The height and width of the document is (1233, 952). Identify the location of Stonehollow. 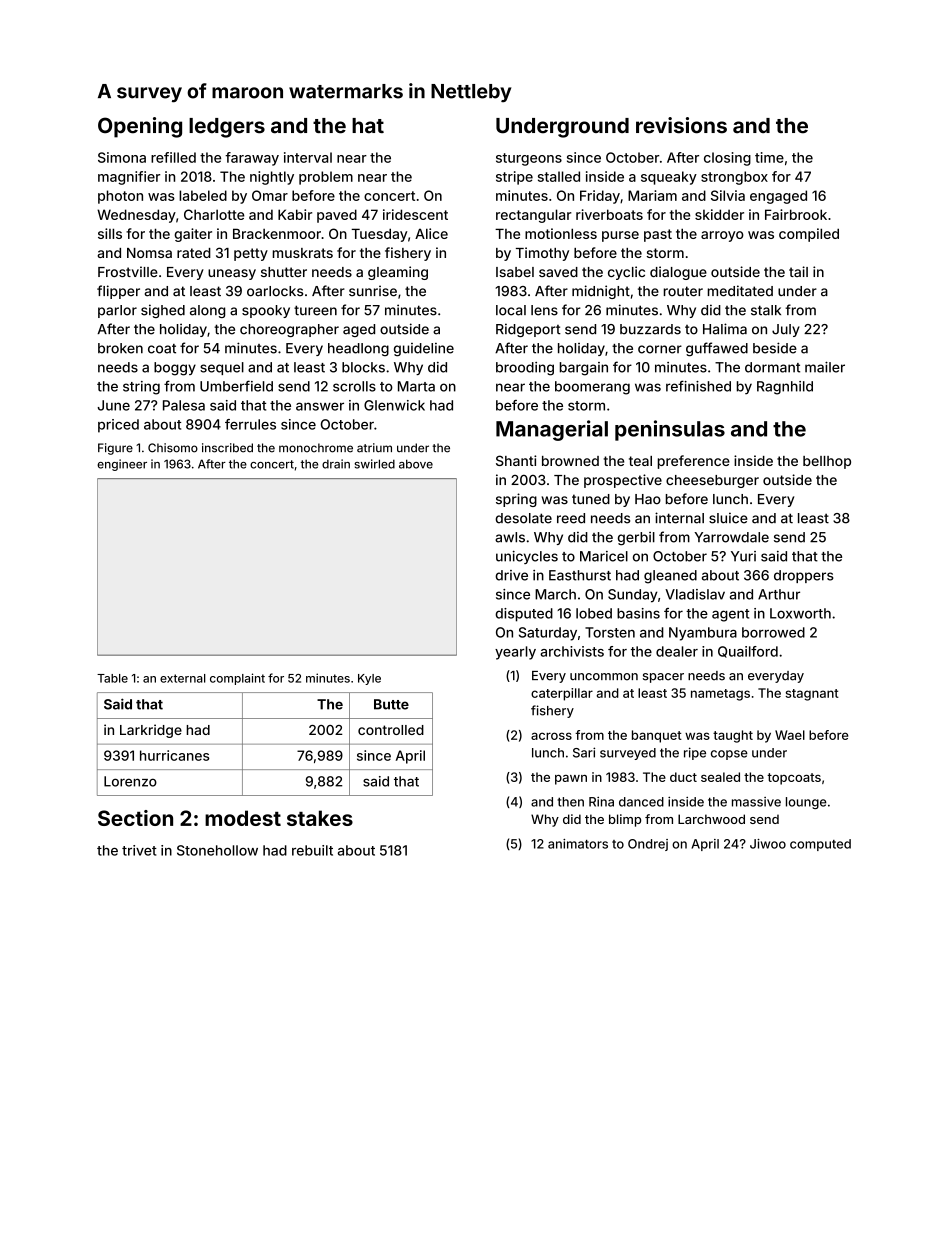
(217, 850).
